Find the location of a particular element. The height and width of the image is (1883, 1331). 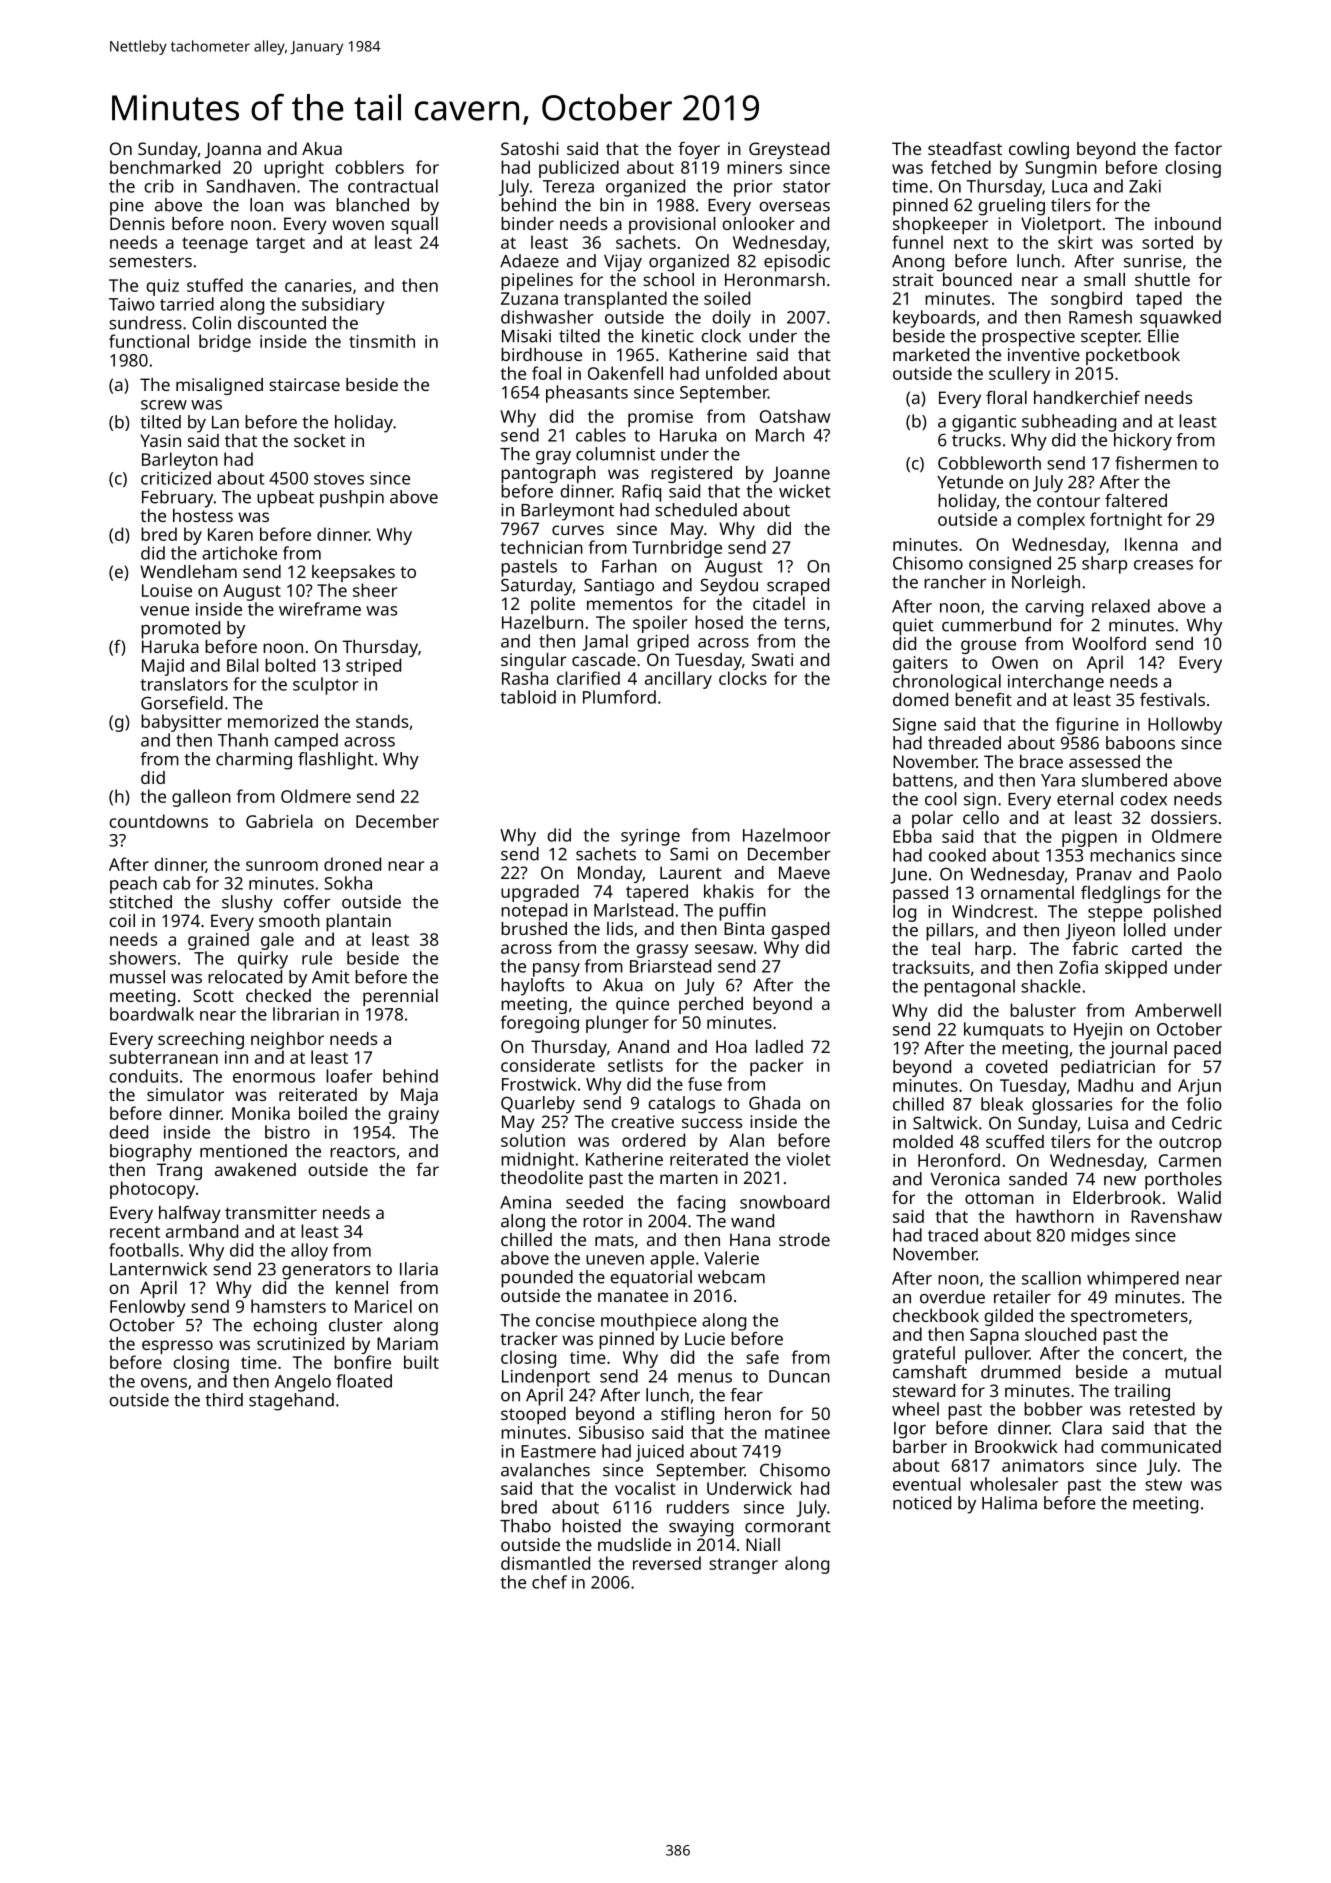

cables is located at coordinates (601, 435).
